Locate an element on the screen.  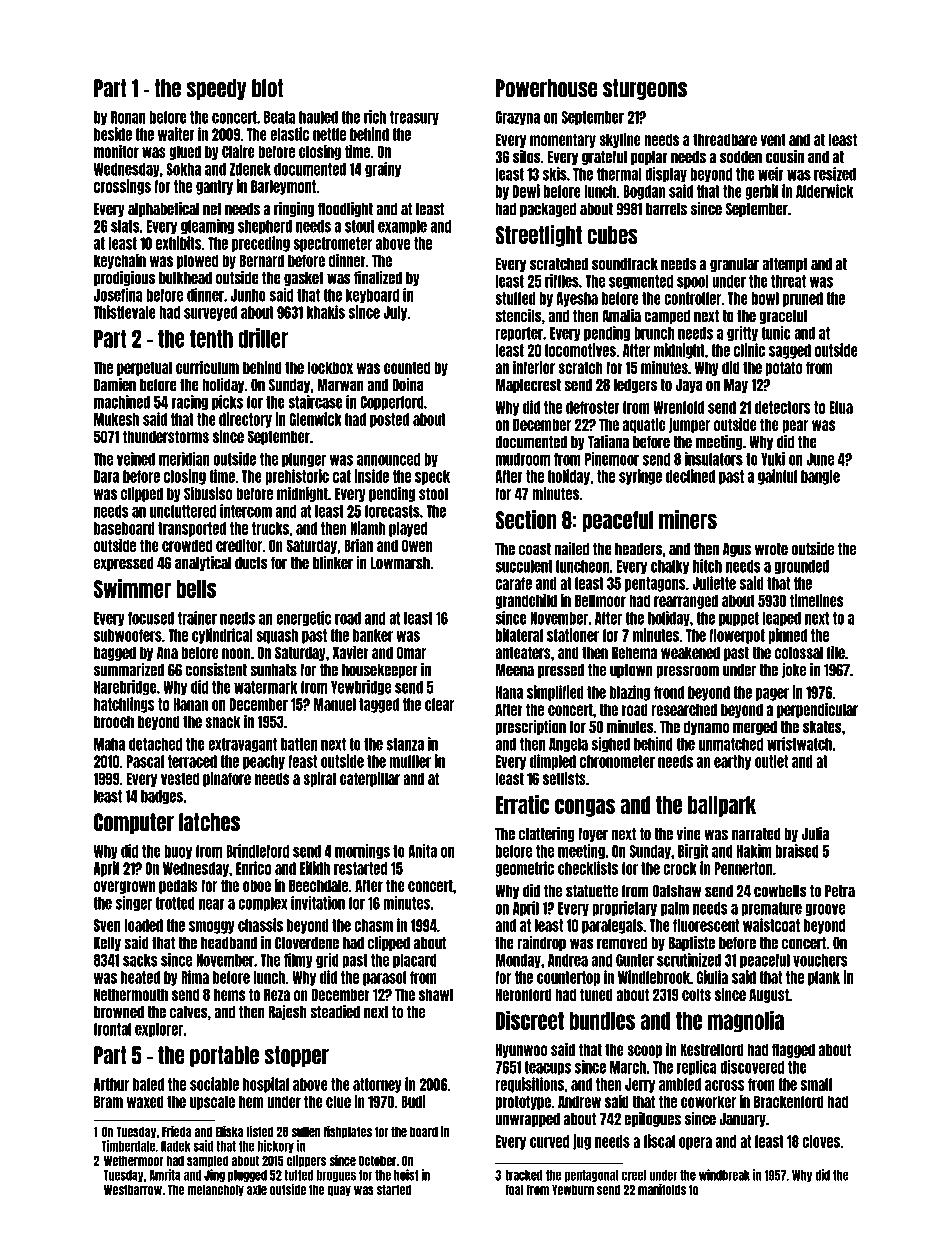
Powerhouse is located at coordinates (547, 88).
